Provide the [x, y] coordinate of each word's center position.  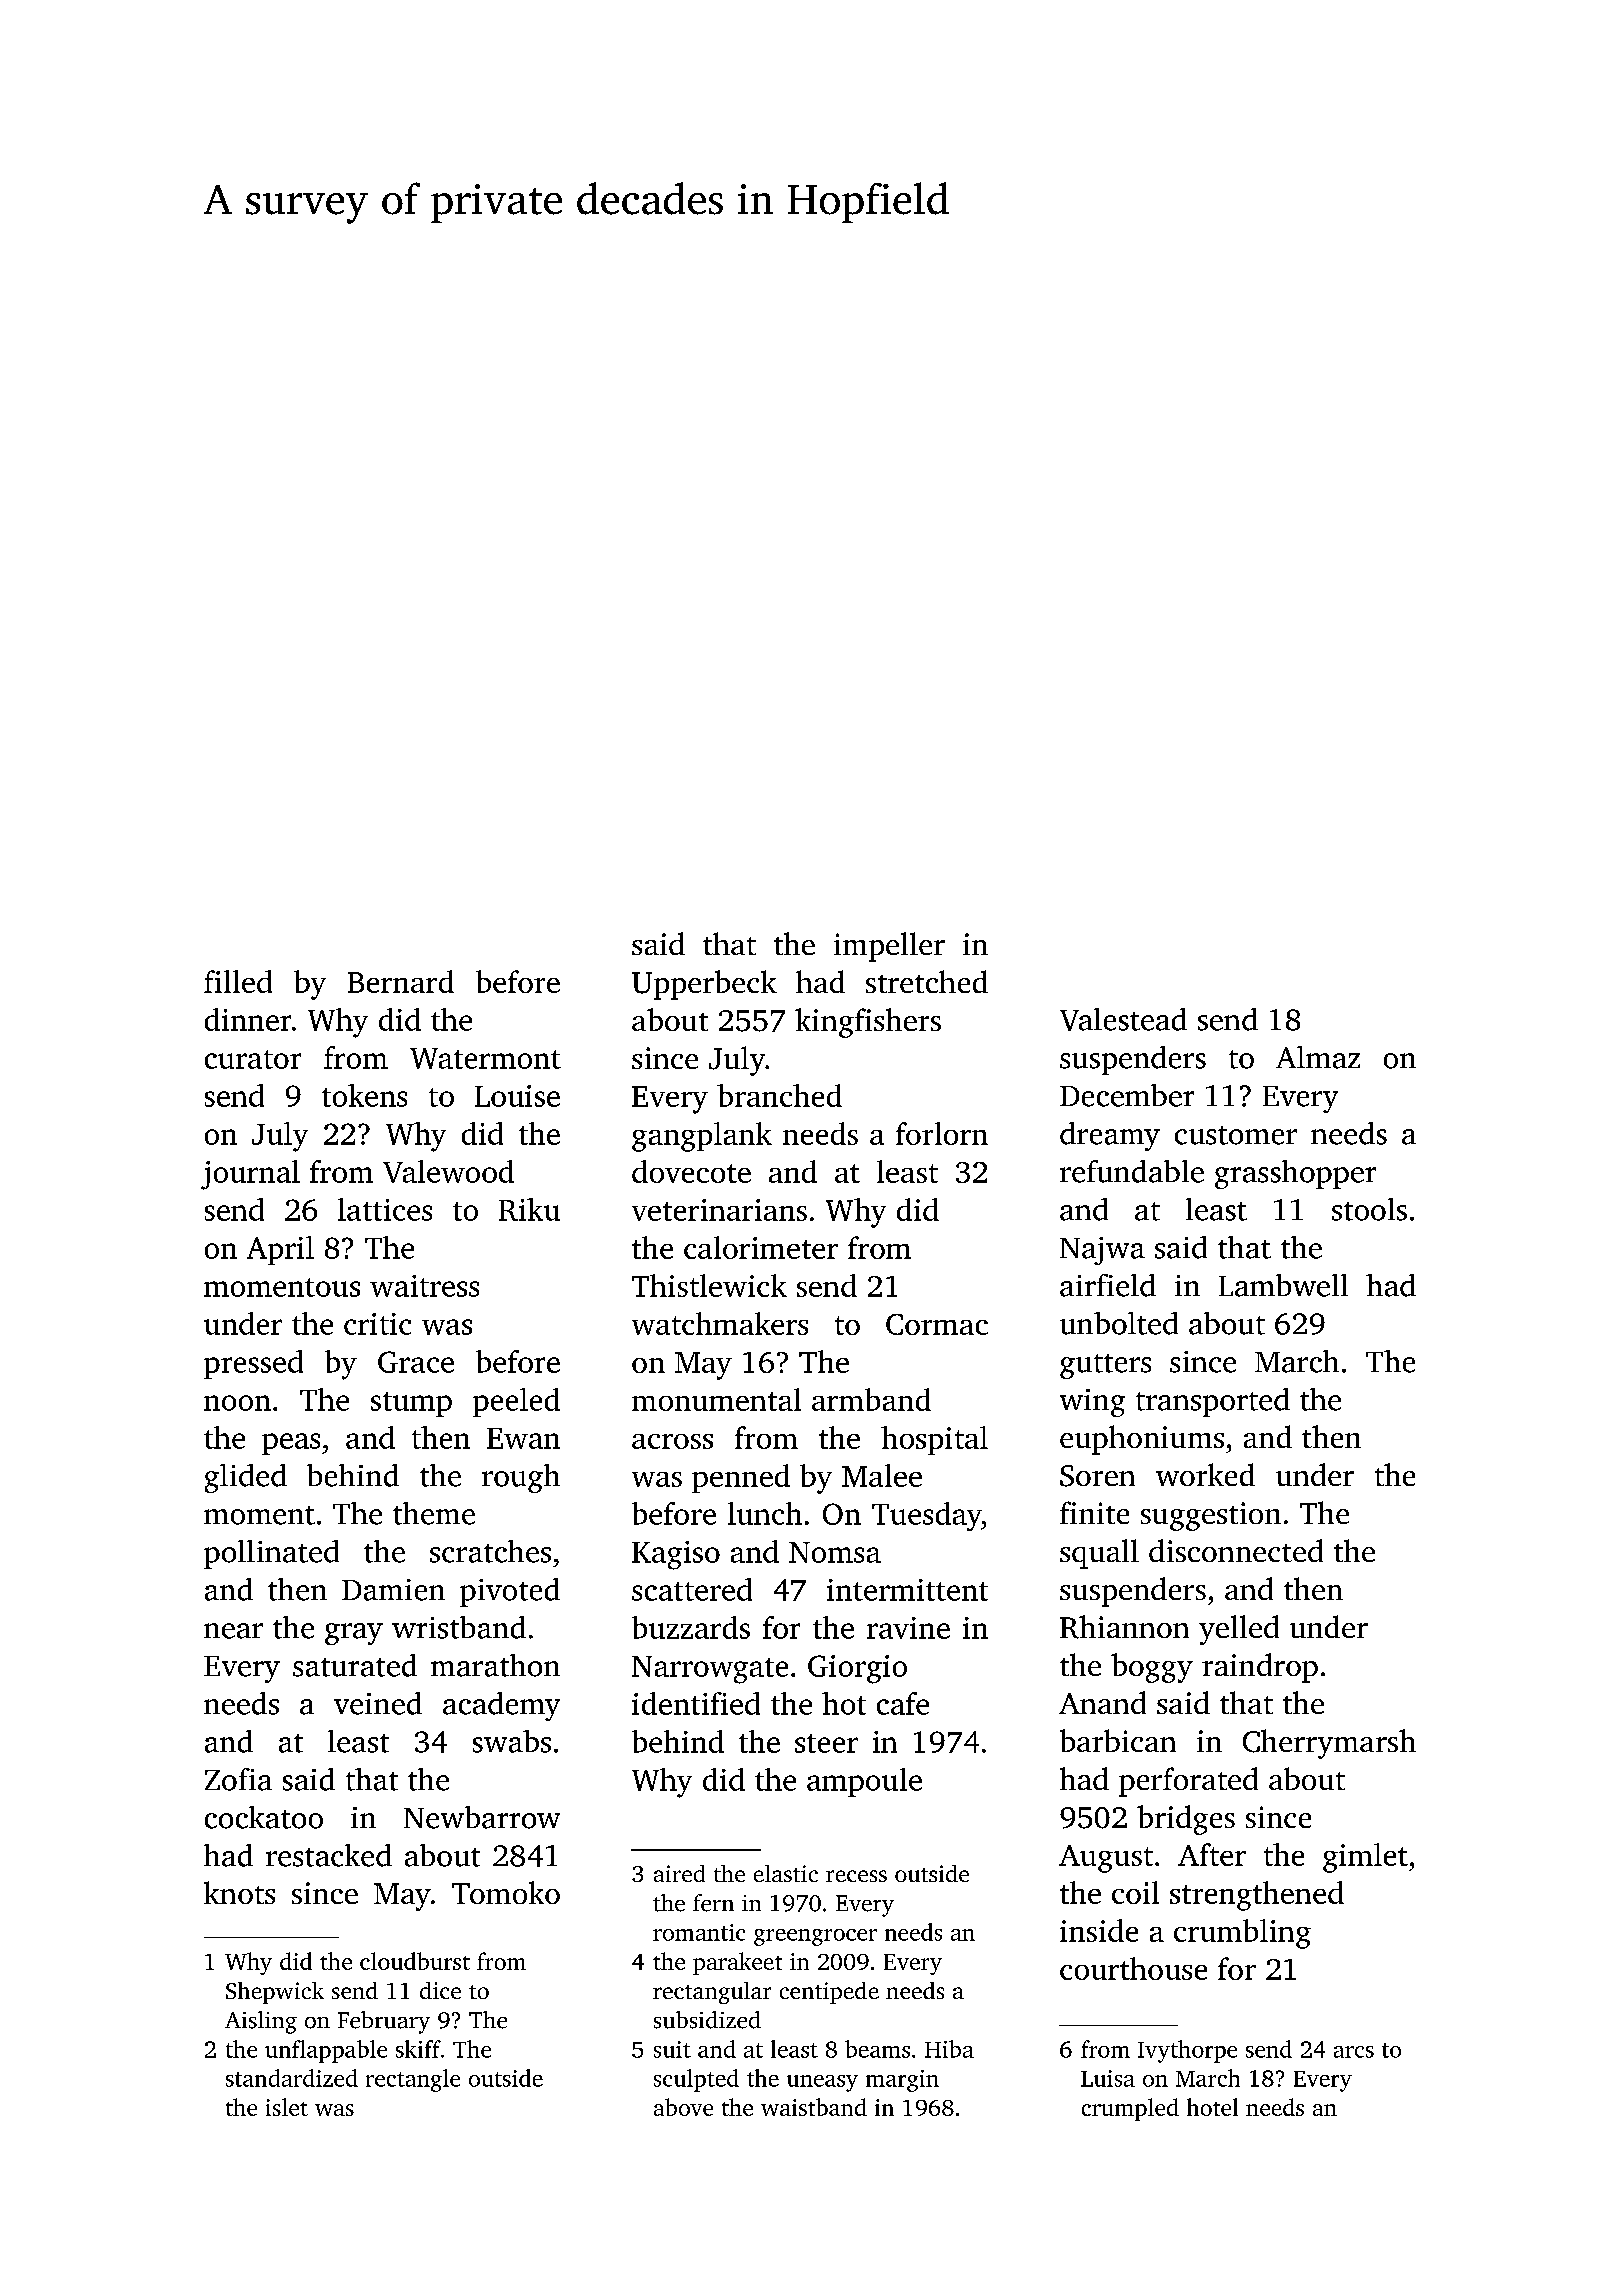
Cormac [937, 1324]
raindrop [1260, 1668]
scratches [490, 1551]
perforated [1188, 1782]
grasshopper [1295, 1174]
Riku [529, 1209]
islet [287, 2107]
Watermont [485, 1058]
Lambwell [1283, 1285]
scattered [692, 1589]
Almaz [1318, 1057]
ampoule [864, 1782]
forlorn [942, 1133]
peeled [516, 1402]
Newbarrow [482, 1817]
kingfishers [868, 1023]
